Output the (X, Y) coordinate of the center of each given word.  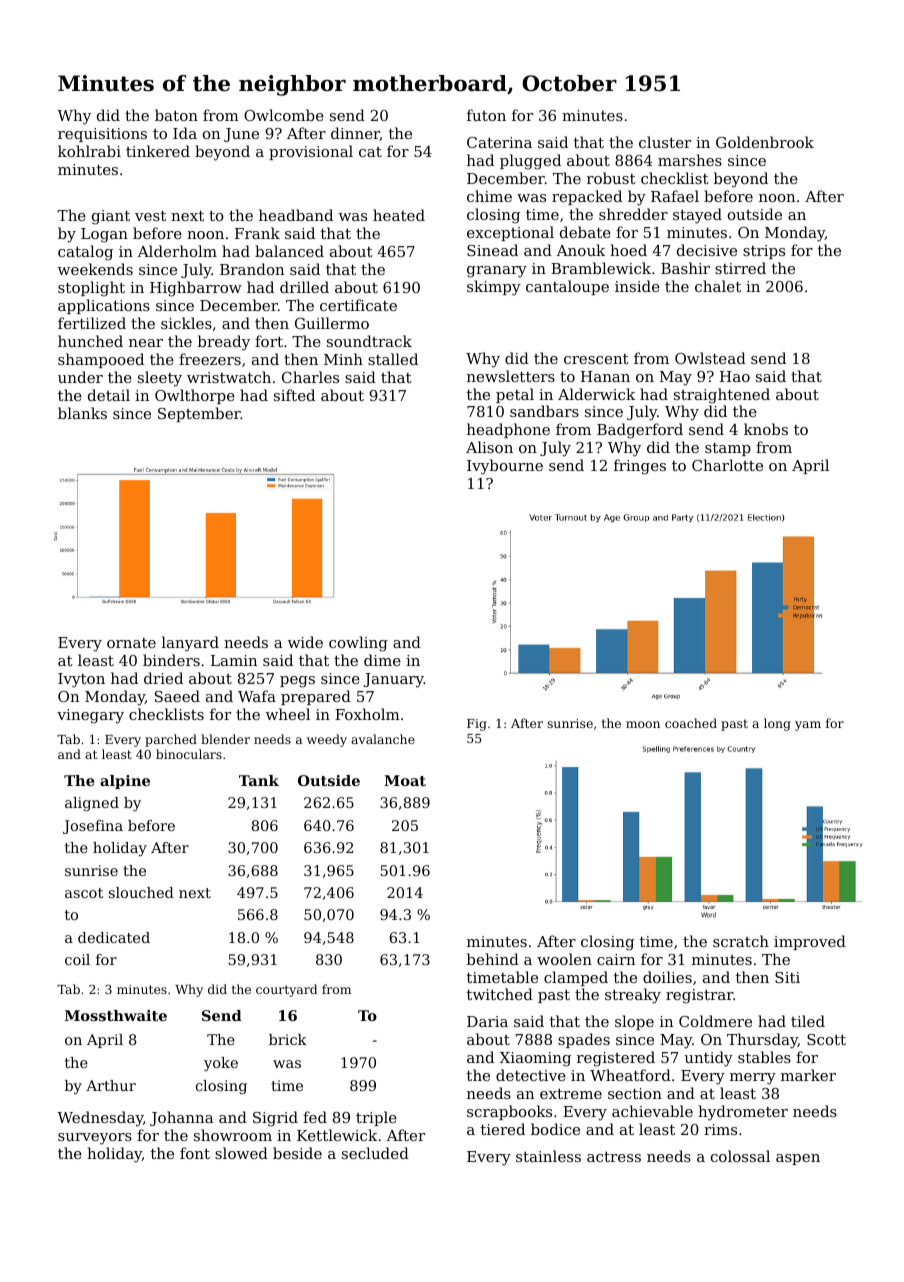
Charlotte (727, 465)
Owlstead (710, 358)
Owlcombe (284, 115)
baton (176, 115)
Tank (259, 780)
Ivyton (81, 680)
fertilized (92, 323)
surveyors (95, 1139)
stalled (393, 359)
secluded (375, 1153)
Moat (405, 780)
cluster (665, 142)
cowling (358, 644)
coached (691, 723)
